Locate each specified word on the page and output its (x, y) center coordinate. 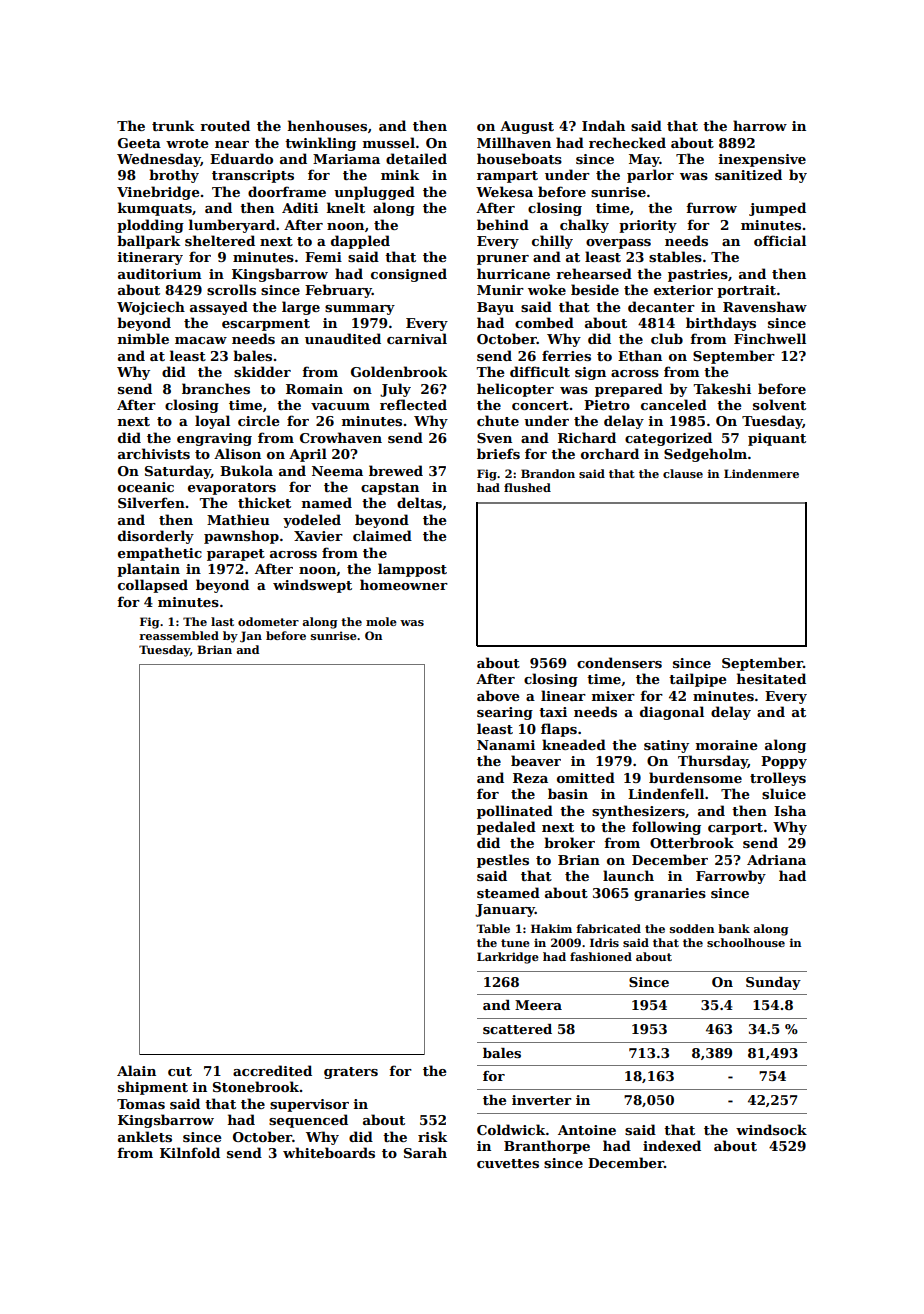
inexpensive (762, 160)
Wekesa (504, 191)
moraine (727, 745)
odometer (268, 621)
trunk (173, 125)
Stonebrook (256, 1086)
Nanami (506, 745)
